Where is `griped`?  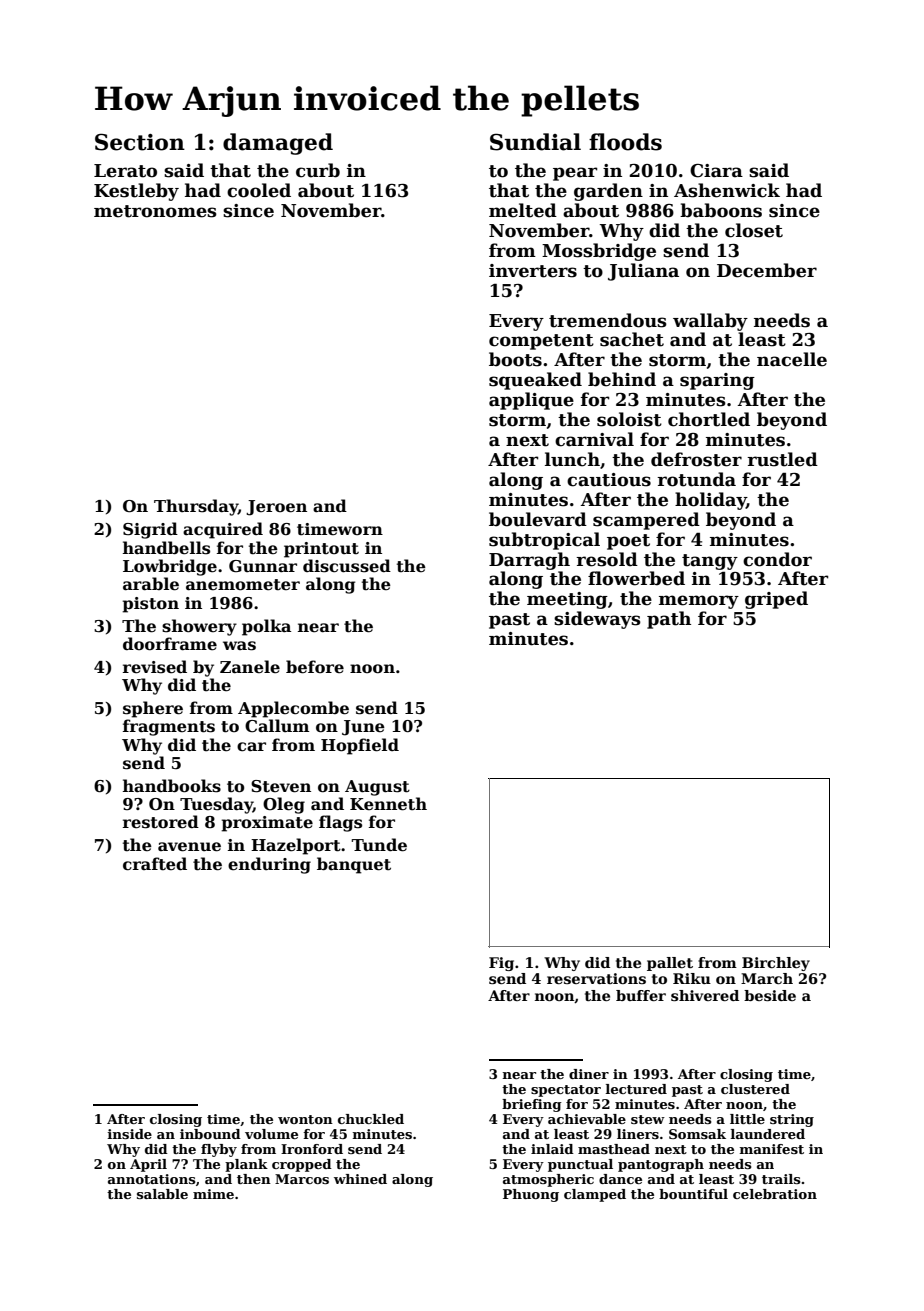 griped is located at coordinates (776, 600).
